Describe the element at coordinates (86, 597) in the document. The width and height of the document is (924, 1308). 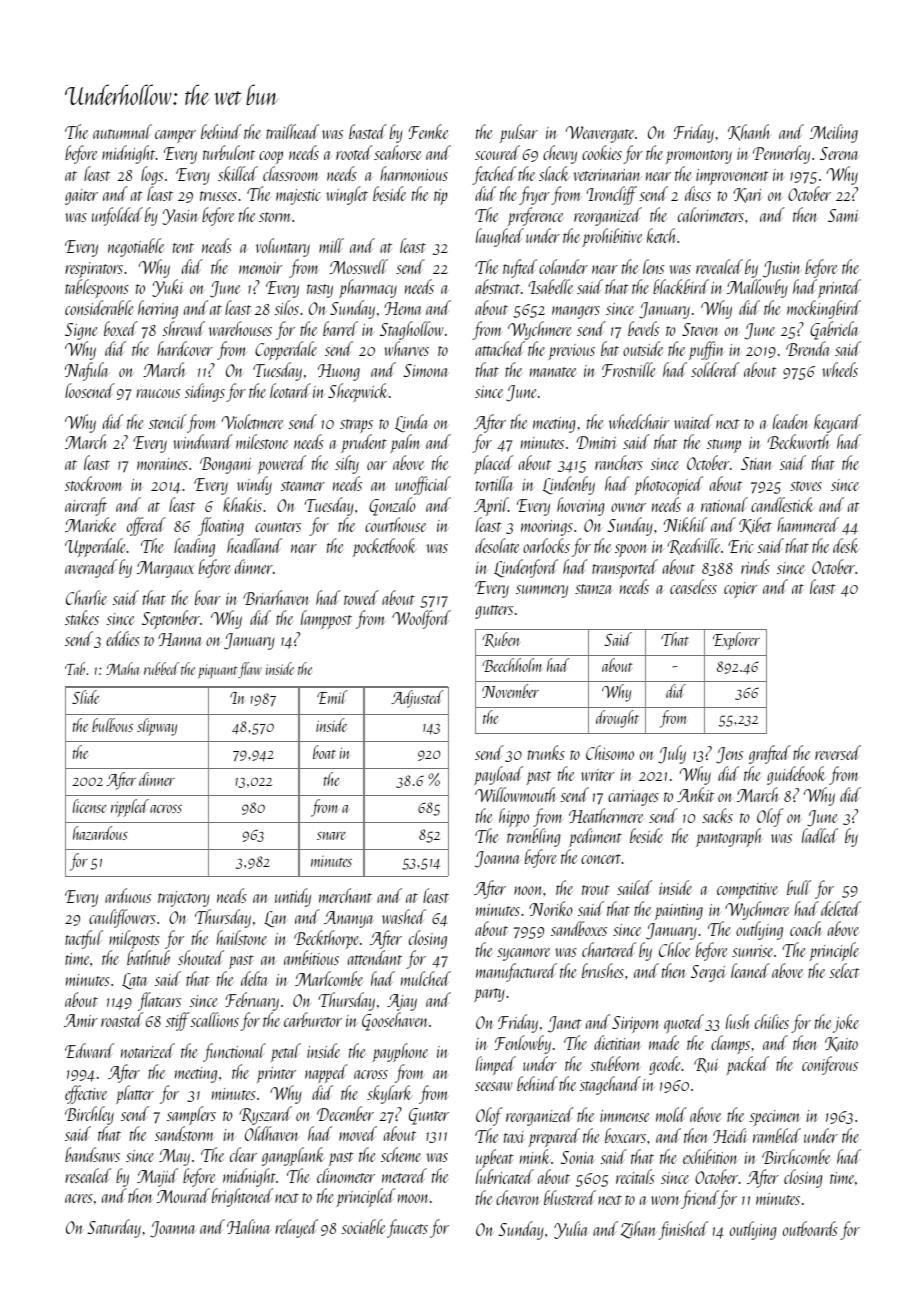
I see `Charlie` at that location.
